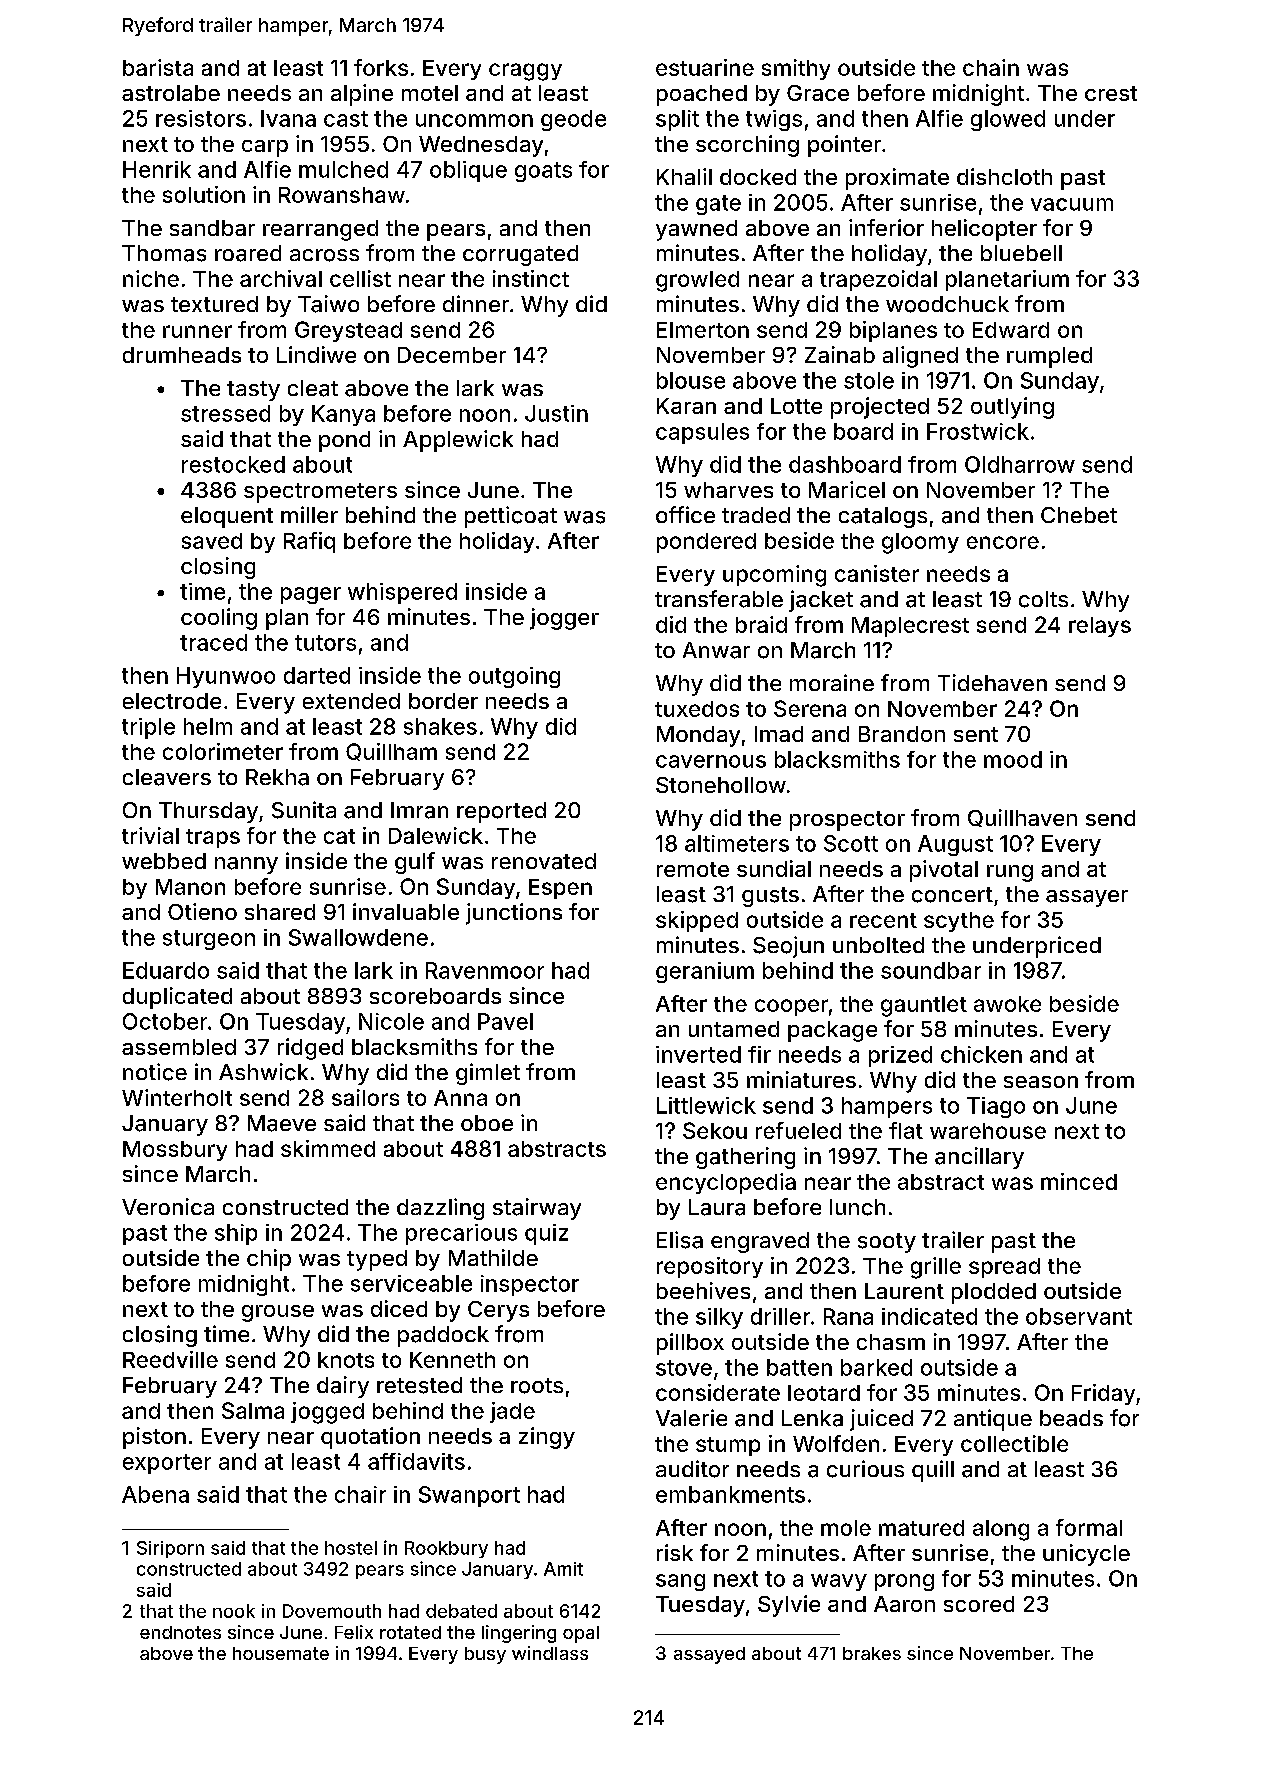 Image resolution: width=1265 pixels, height=1789 pixels. Describe the element at coordinates (993, 1420) in the document. I see `antique` at that location.
